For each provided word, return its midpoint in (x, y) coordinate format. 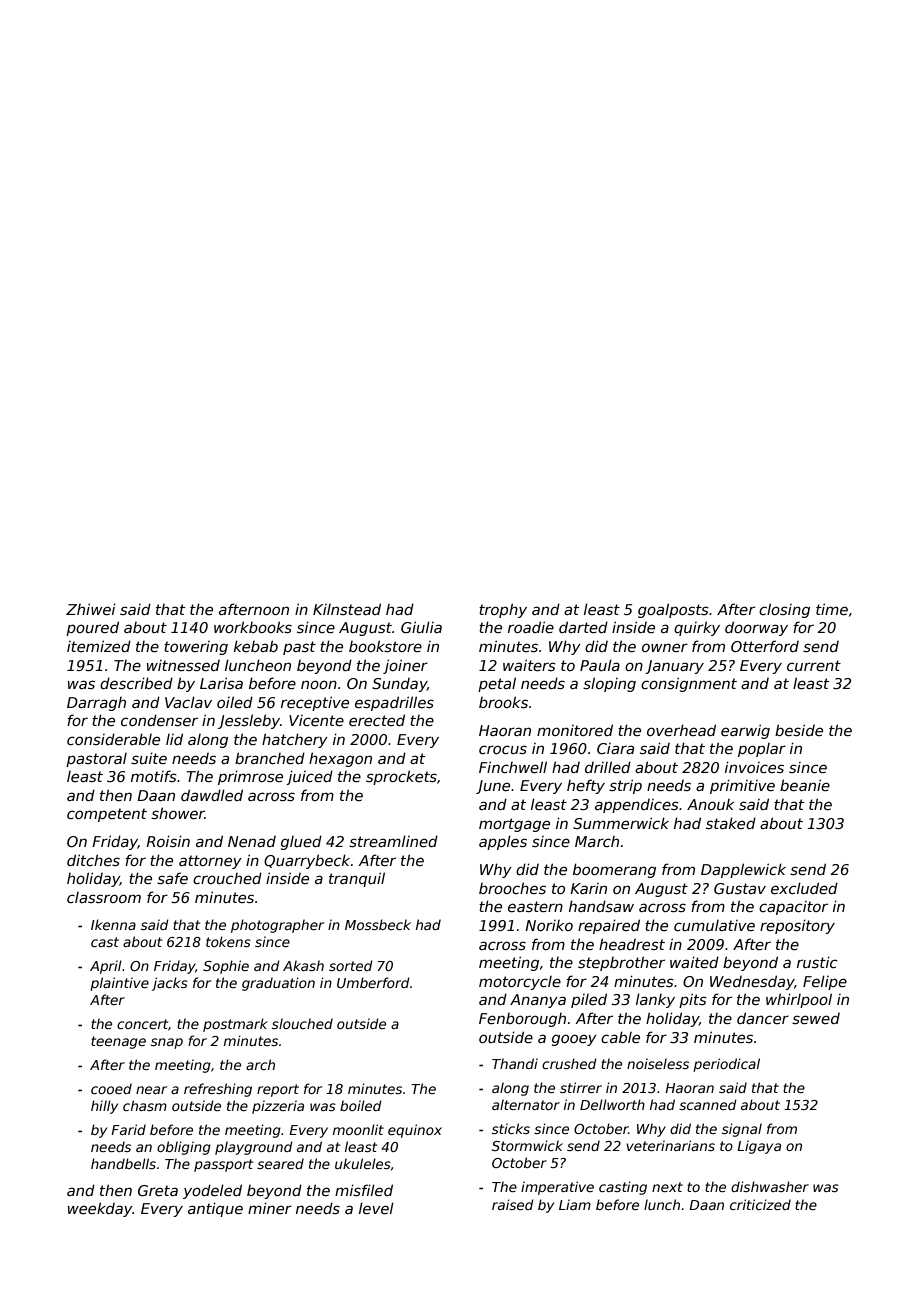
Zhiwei (91, 609)
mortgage (514, 825)
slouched (302, 1023)
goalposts (673, 610)
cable (620, 1037)
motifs (154, 776)
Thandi (515, 1063)
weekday (100, 1209)
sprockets (401, 777)
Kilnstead (347, 609)
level (376, 1208)
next (667, 1187)
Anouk (710, 804)
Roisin (168, 841)
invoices (754, 767)
